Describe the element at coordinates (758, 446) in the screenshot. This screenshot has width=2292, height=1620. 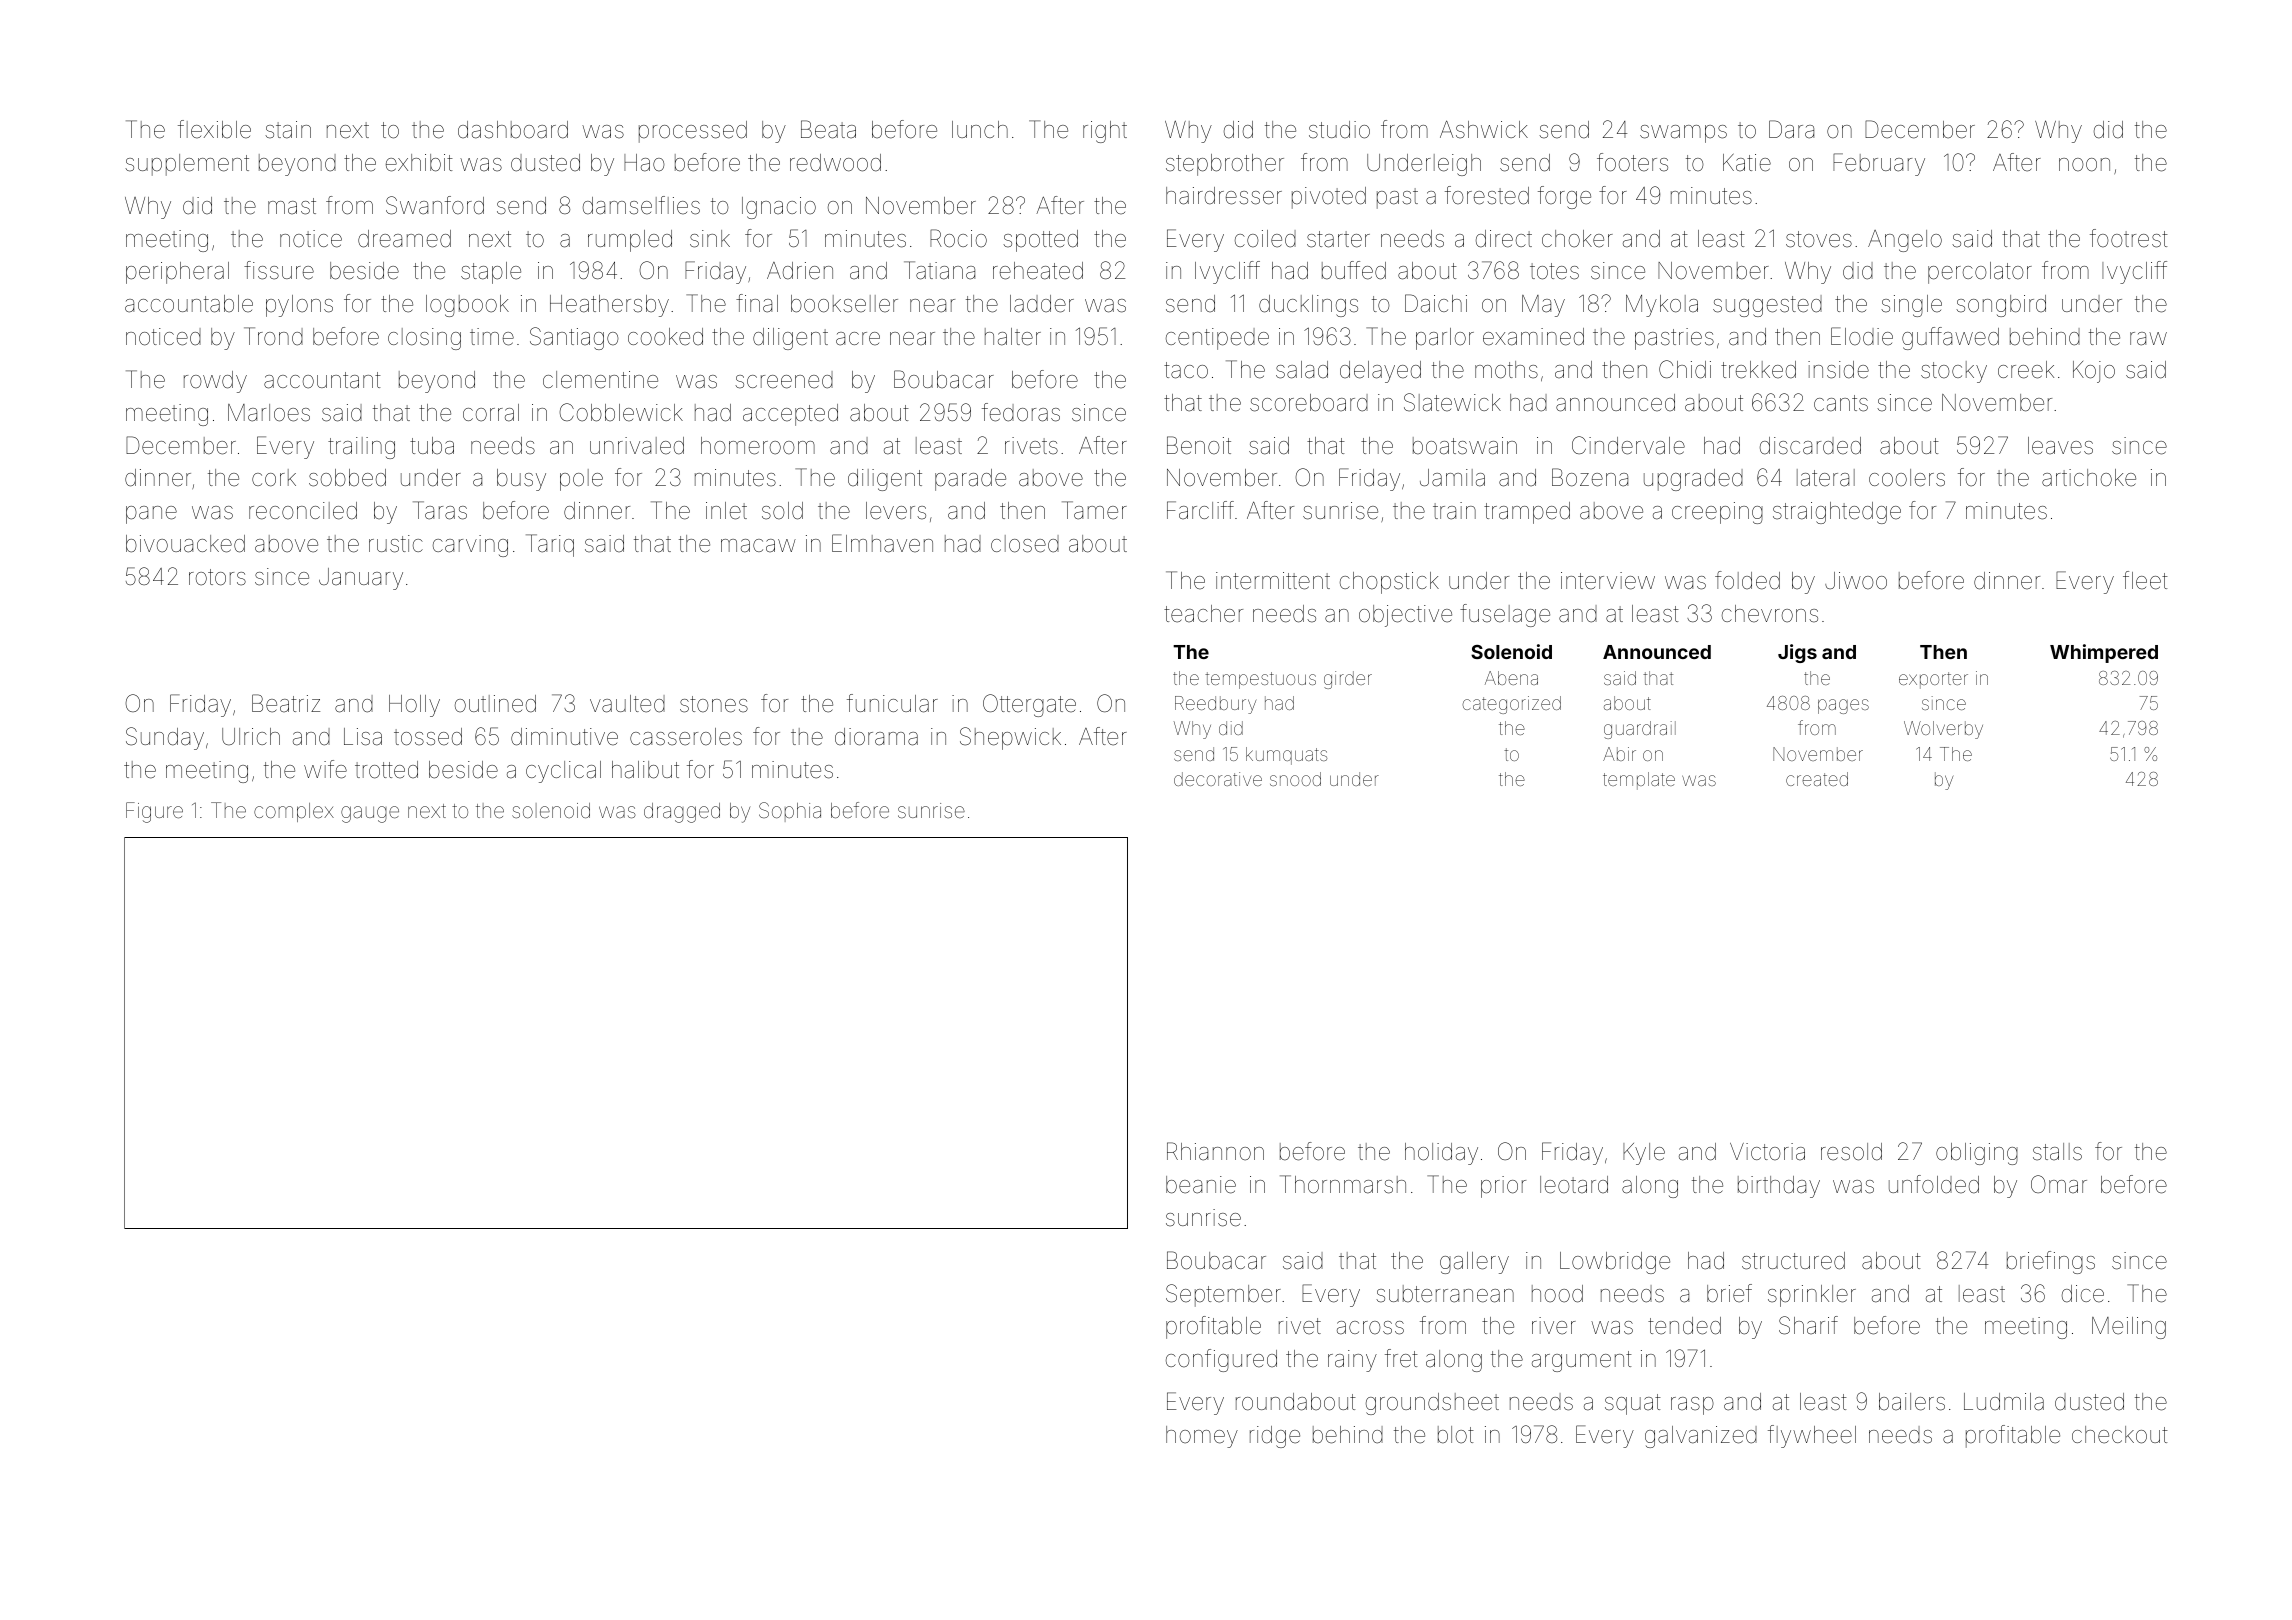
I see `homeroom` at that location.
